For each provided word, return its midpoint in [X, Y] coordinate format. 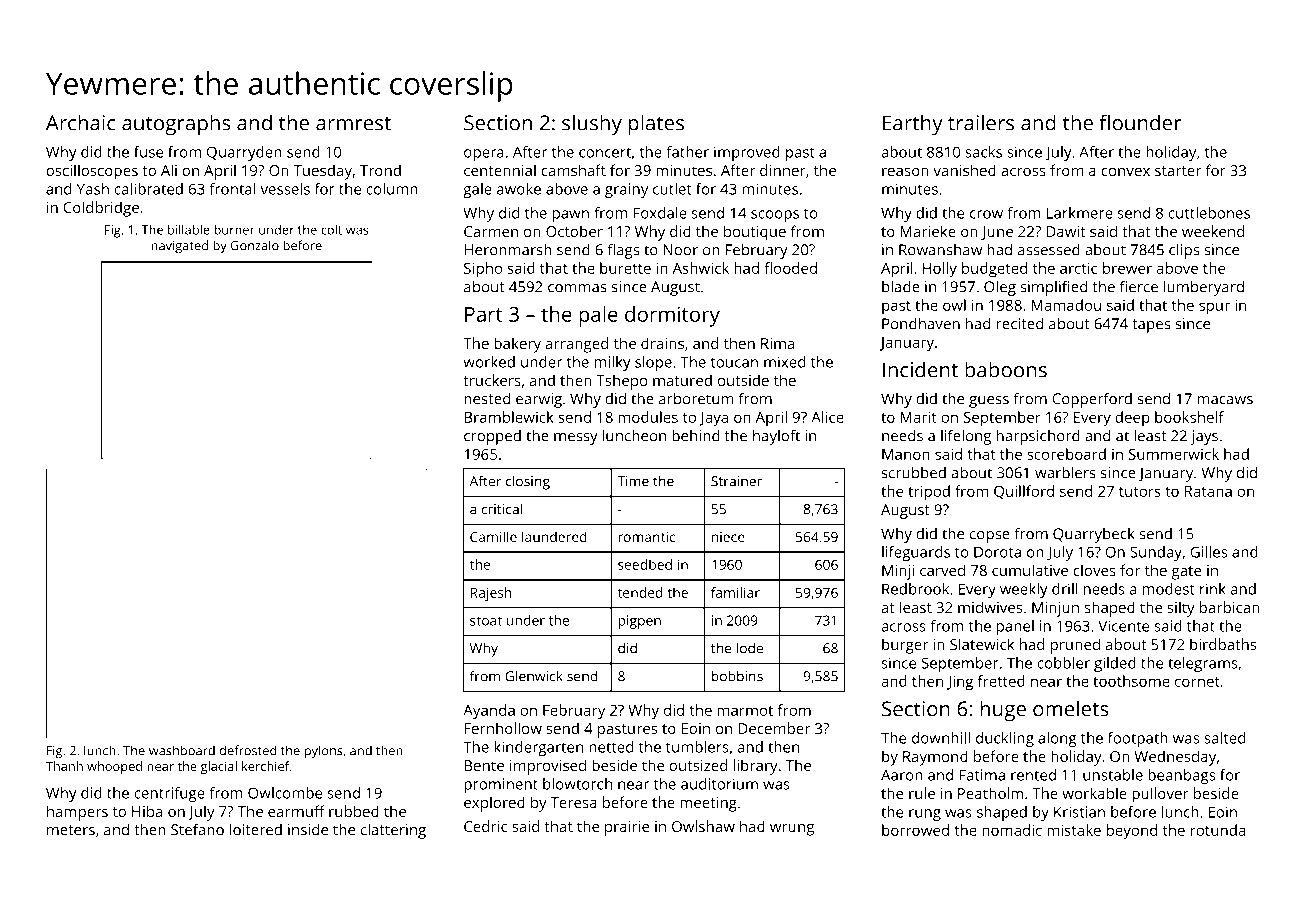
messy [576, 439]
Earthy [913, 124]
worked [489, 362]
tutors [1140, 492]
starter [1178, 171]
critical [502, 509]
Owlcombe [285, 793]
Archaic [80, 122]
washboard [182, 750]
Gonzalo [255, 245]
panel [1015, 627]
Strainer [736, 481]
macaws [1225, 400]
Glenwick [534, 676]
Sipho [483, 270]
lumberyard [1204, 288]
